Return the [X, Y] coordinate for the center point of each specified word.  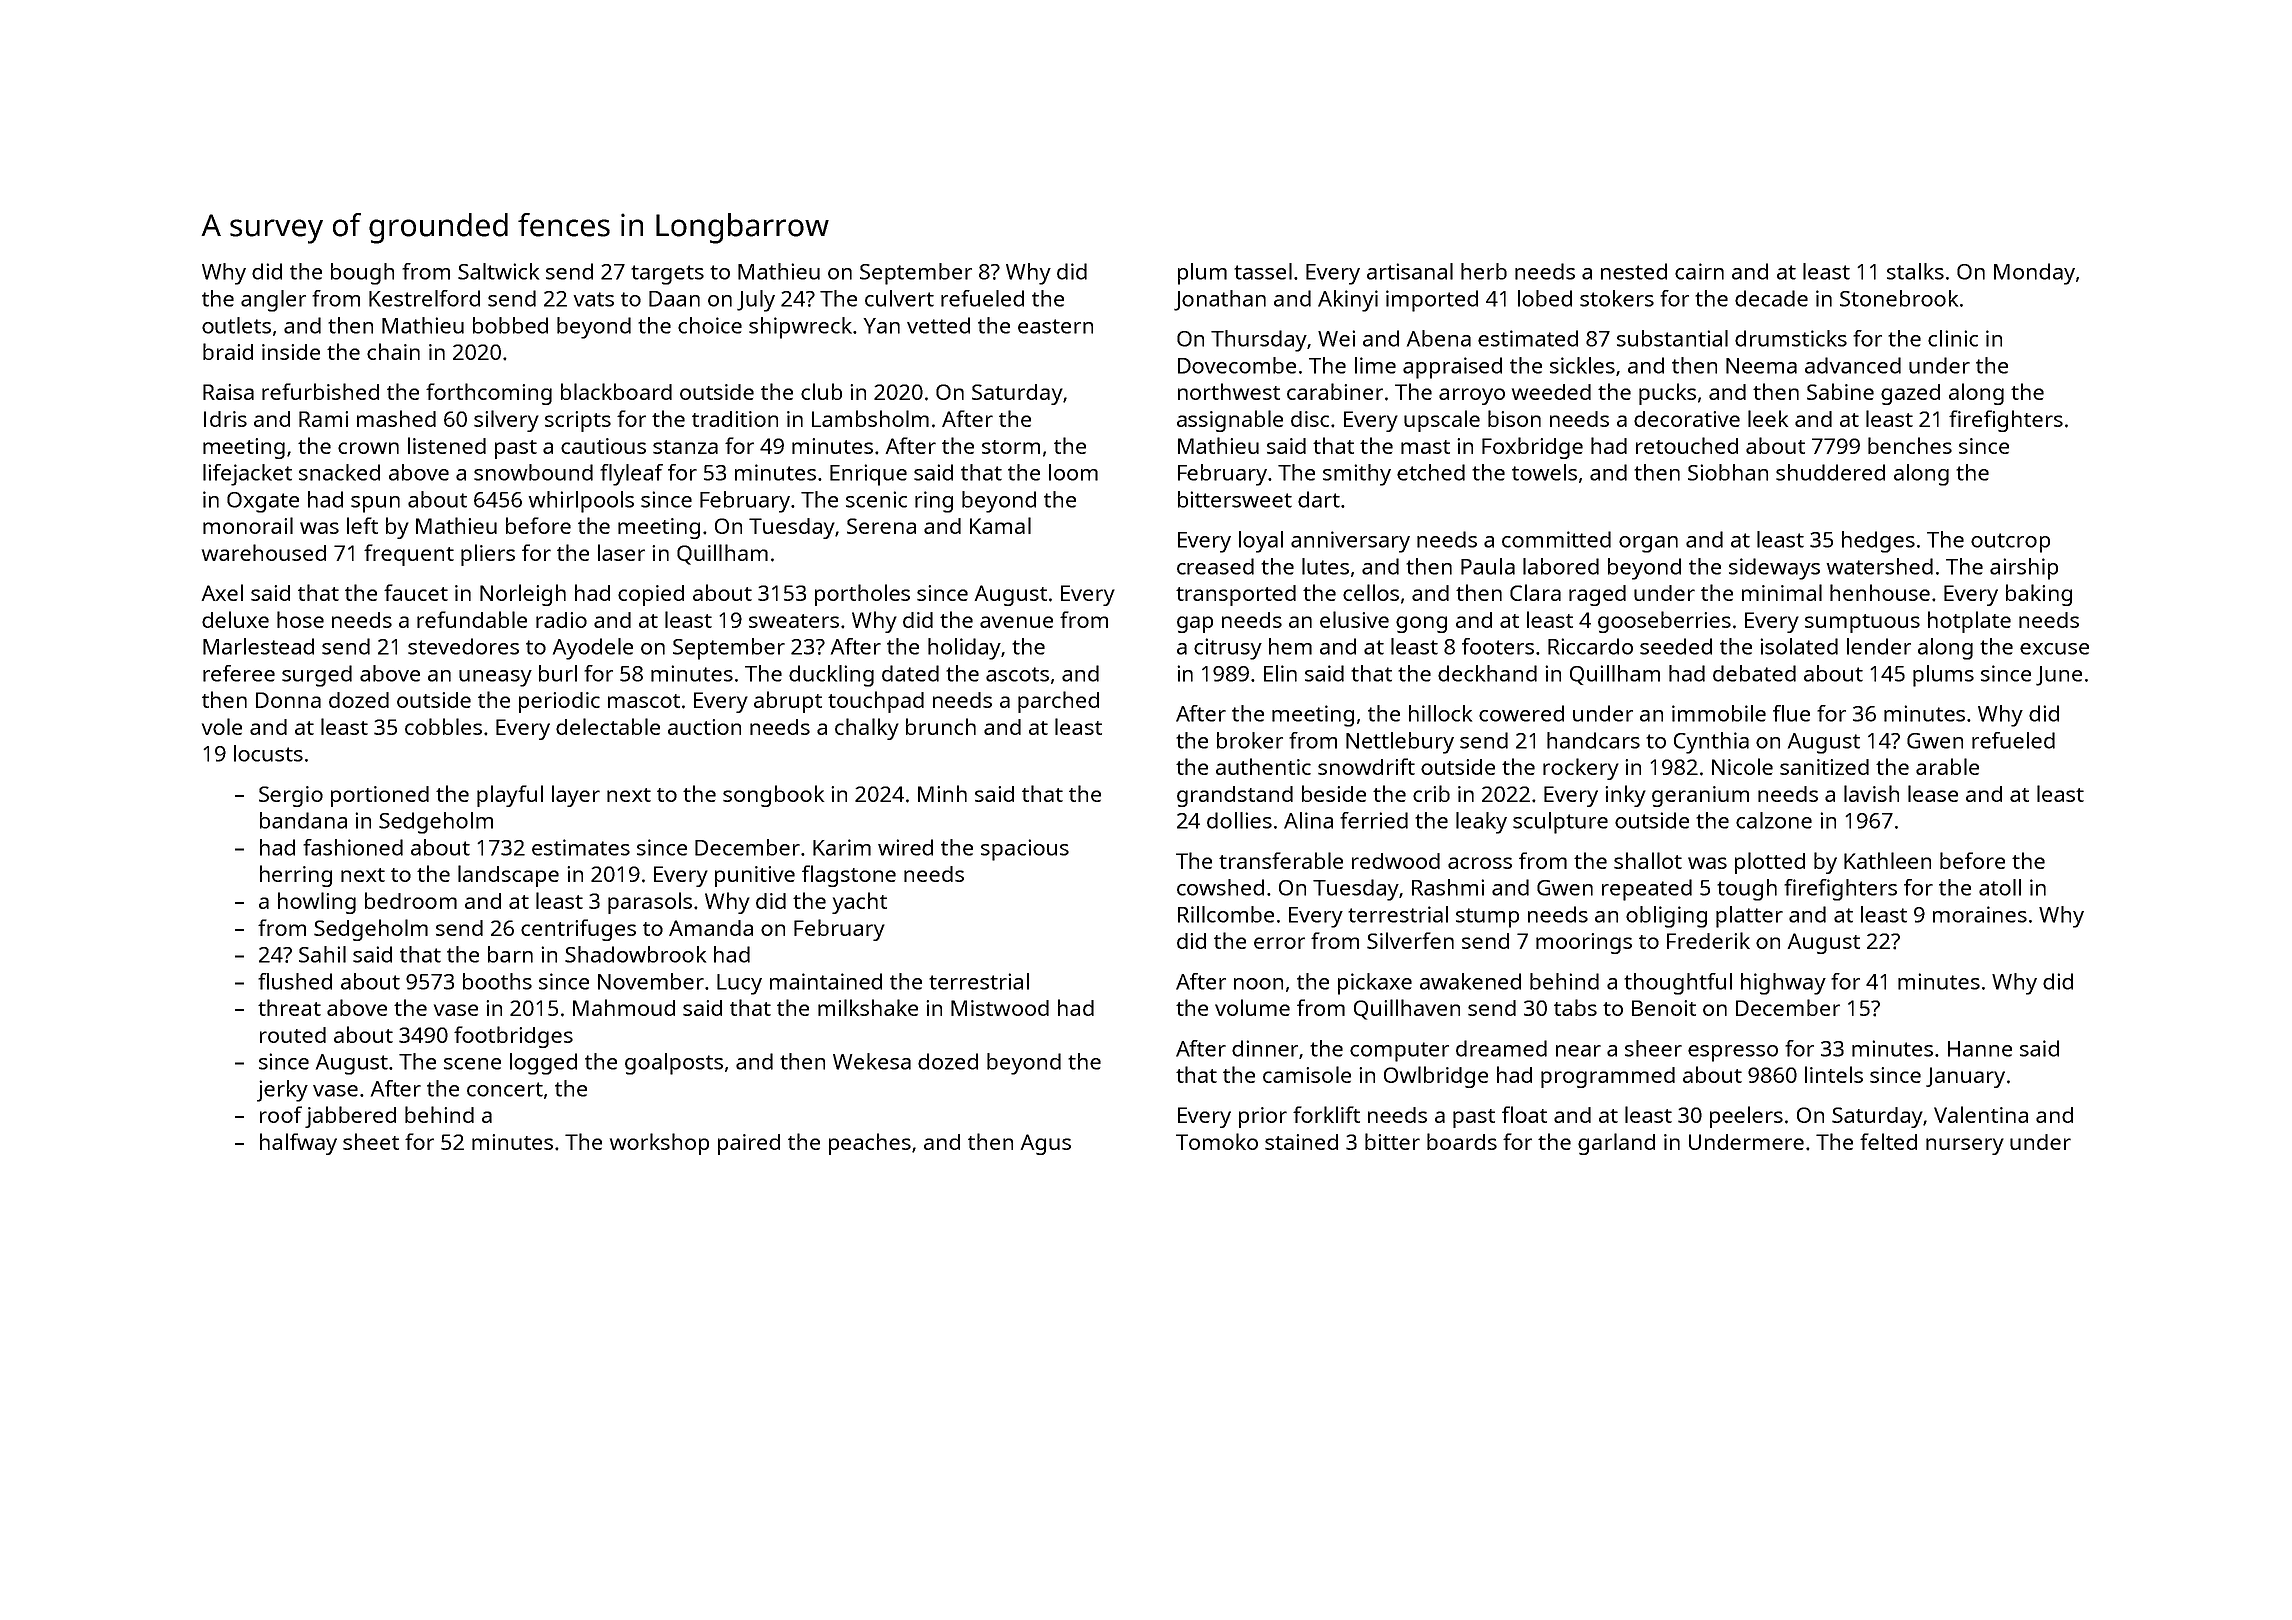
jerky [282, 1091]
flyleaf [631, 475]
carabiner [1335, 391]
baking [2039, 595]
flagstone [849, 876]
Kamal [1000, 525]
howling [317, 903]
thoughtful [1678, 984]
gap [1195, 624]
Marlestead [258, 646]
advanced [1853, 365]
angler [273, 301]
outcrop [2010, 543]
